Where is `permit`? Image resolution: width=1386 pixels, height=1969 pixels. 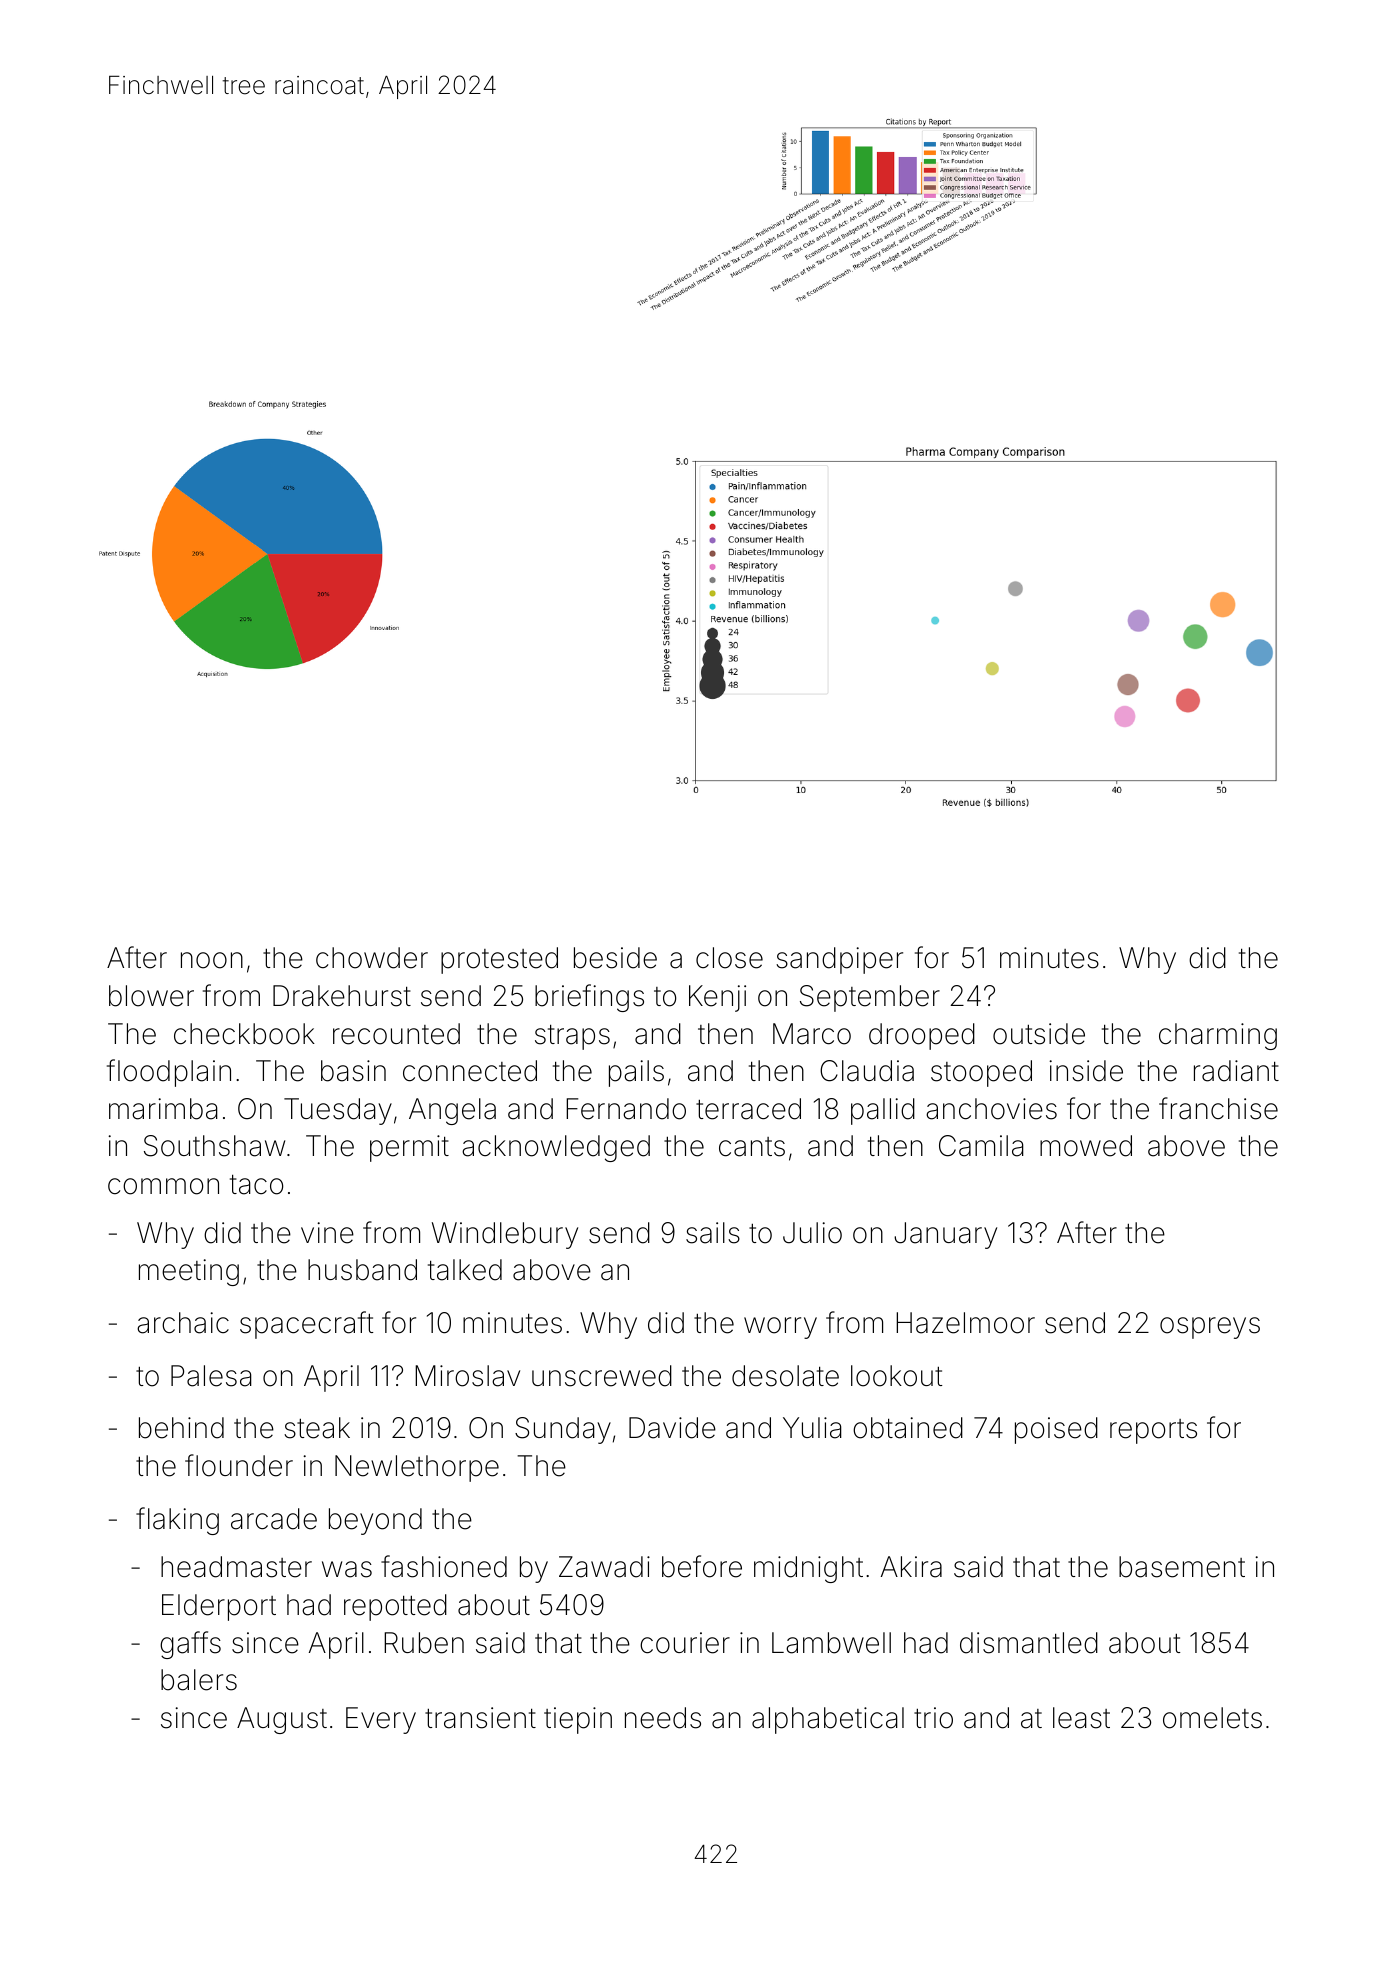
permit is located at coordinates (409, 1148).
